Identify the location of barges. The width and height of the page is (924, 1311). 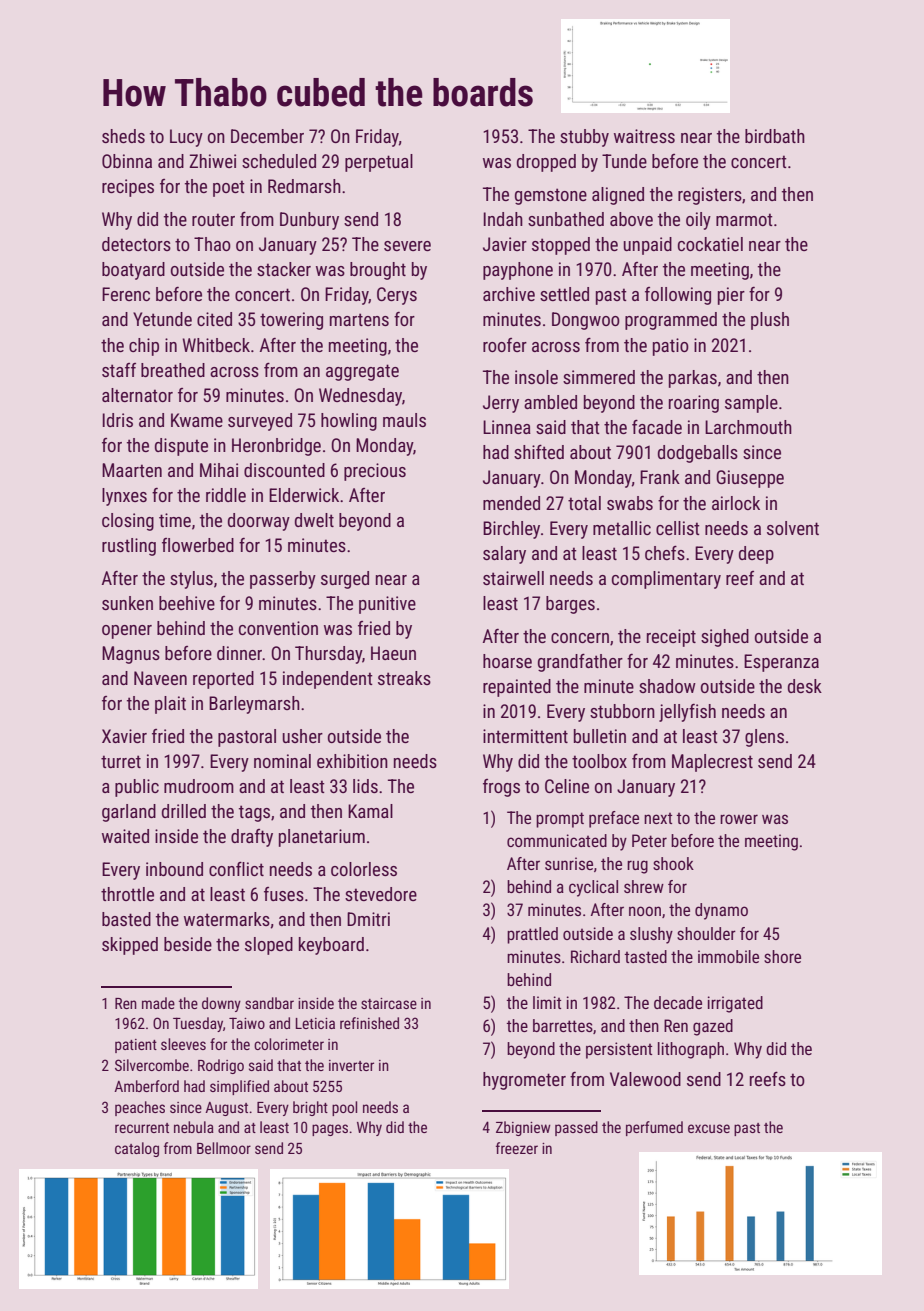
(570, 605).
